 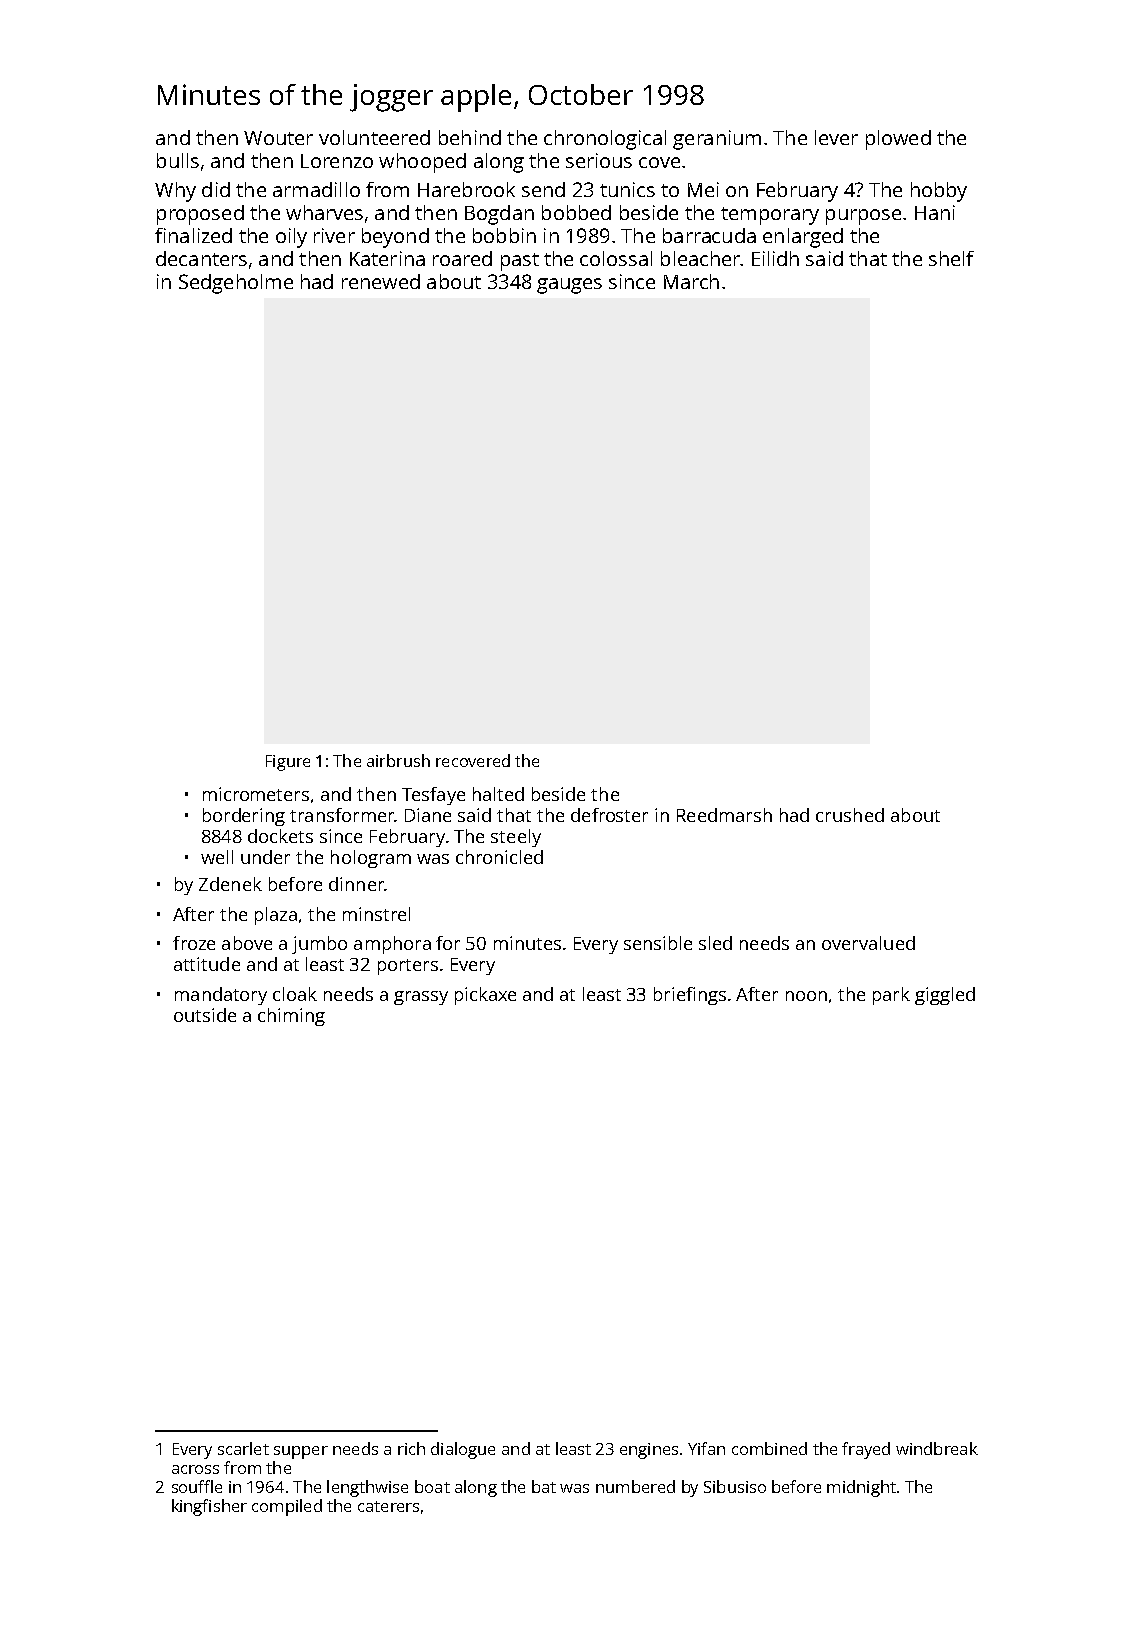 I want to click on volunteered, so click(x=374, y=137).
